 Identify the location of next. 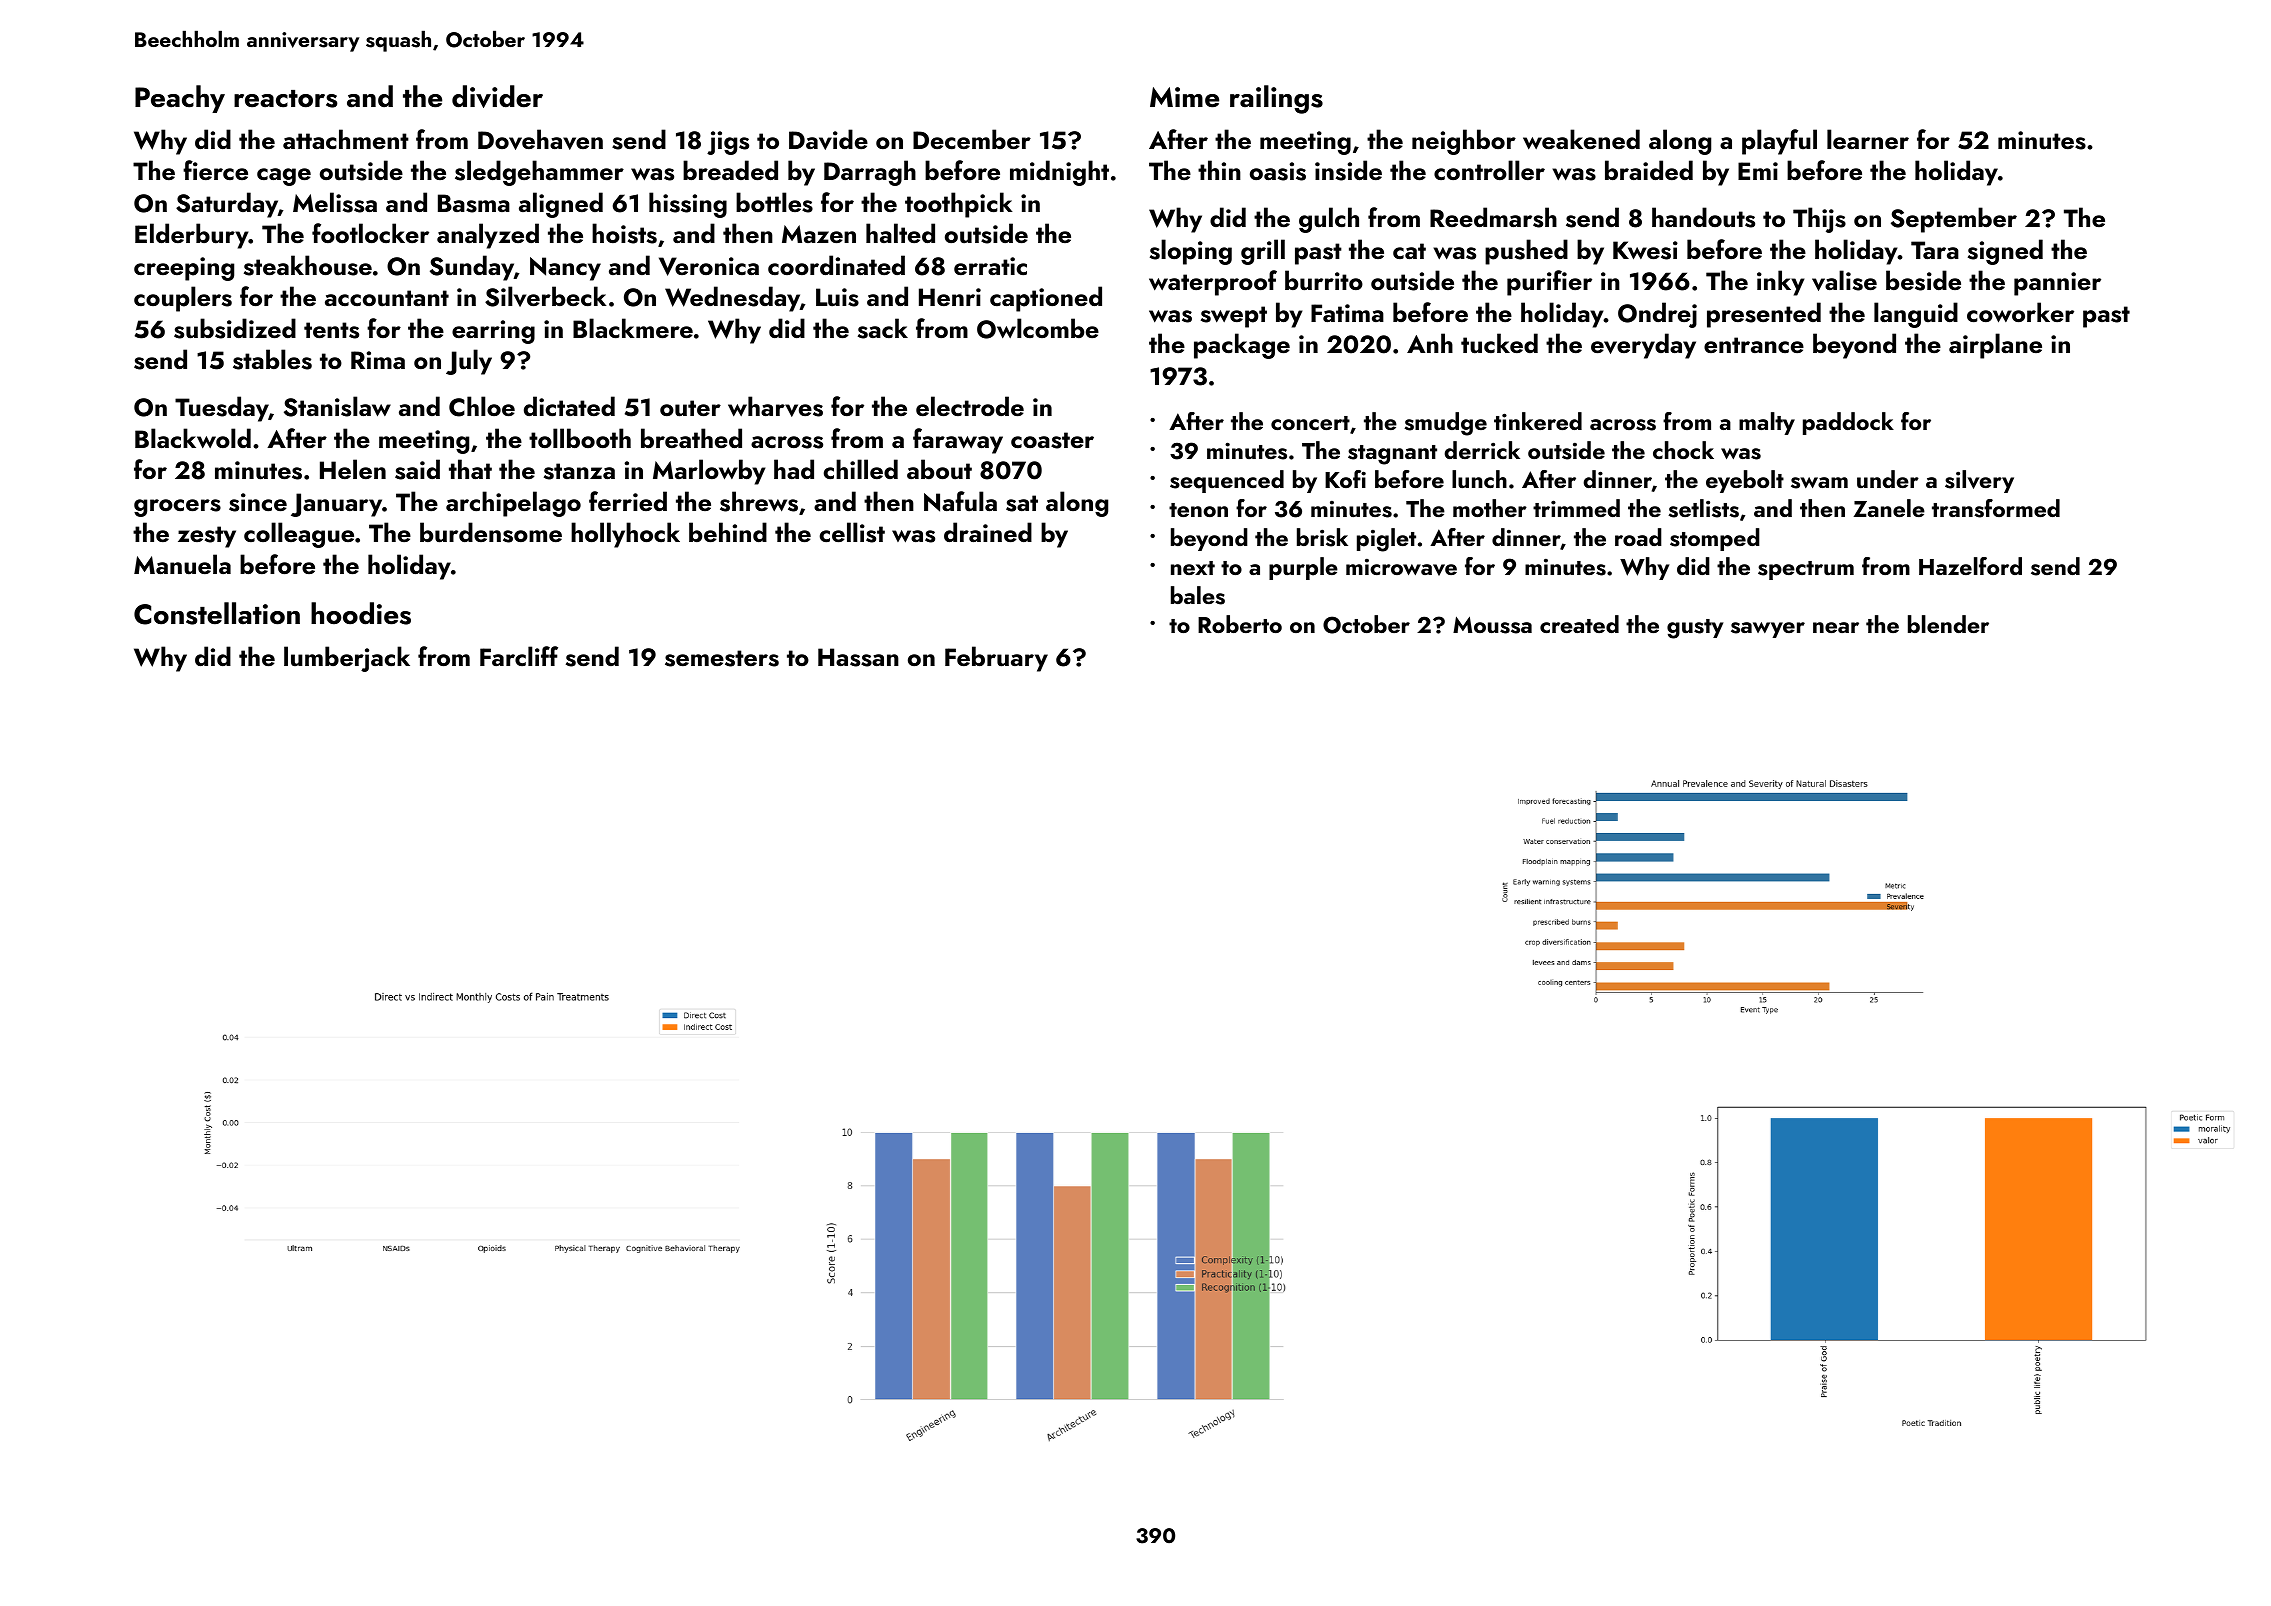
(1193, 568).
